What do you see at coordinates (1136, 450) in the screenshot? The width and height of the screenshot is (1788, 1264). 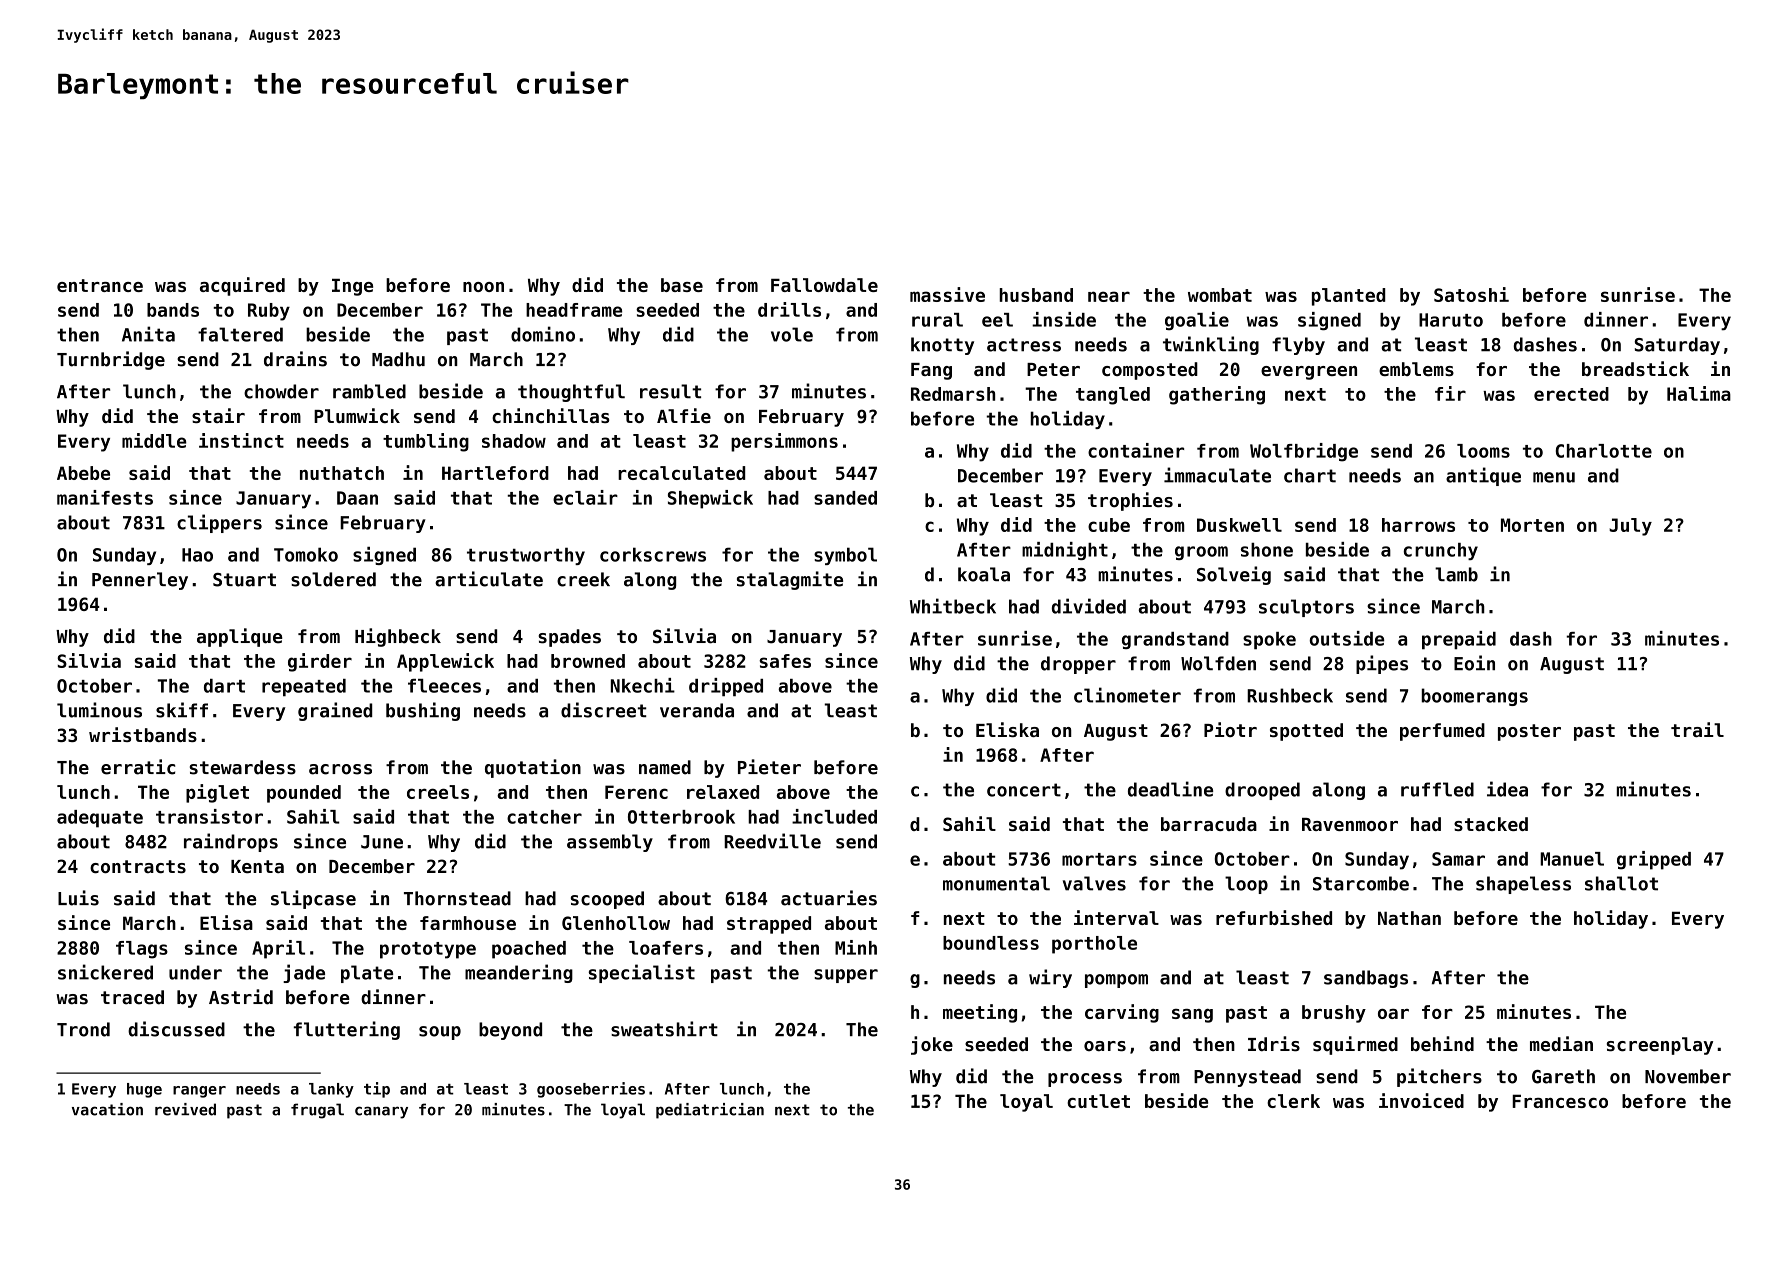 I see `container` at bounding box center [1136, 450].
